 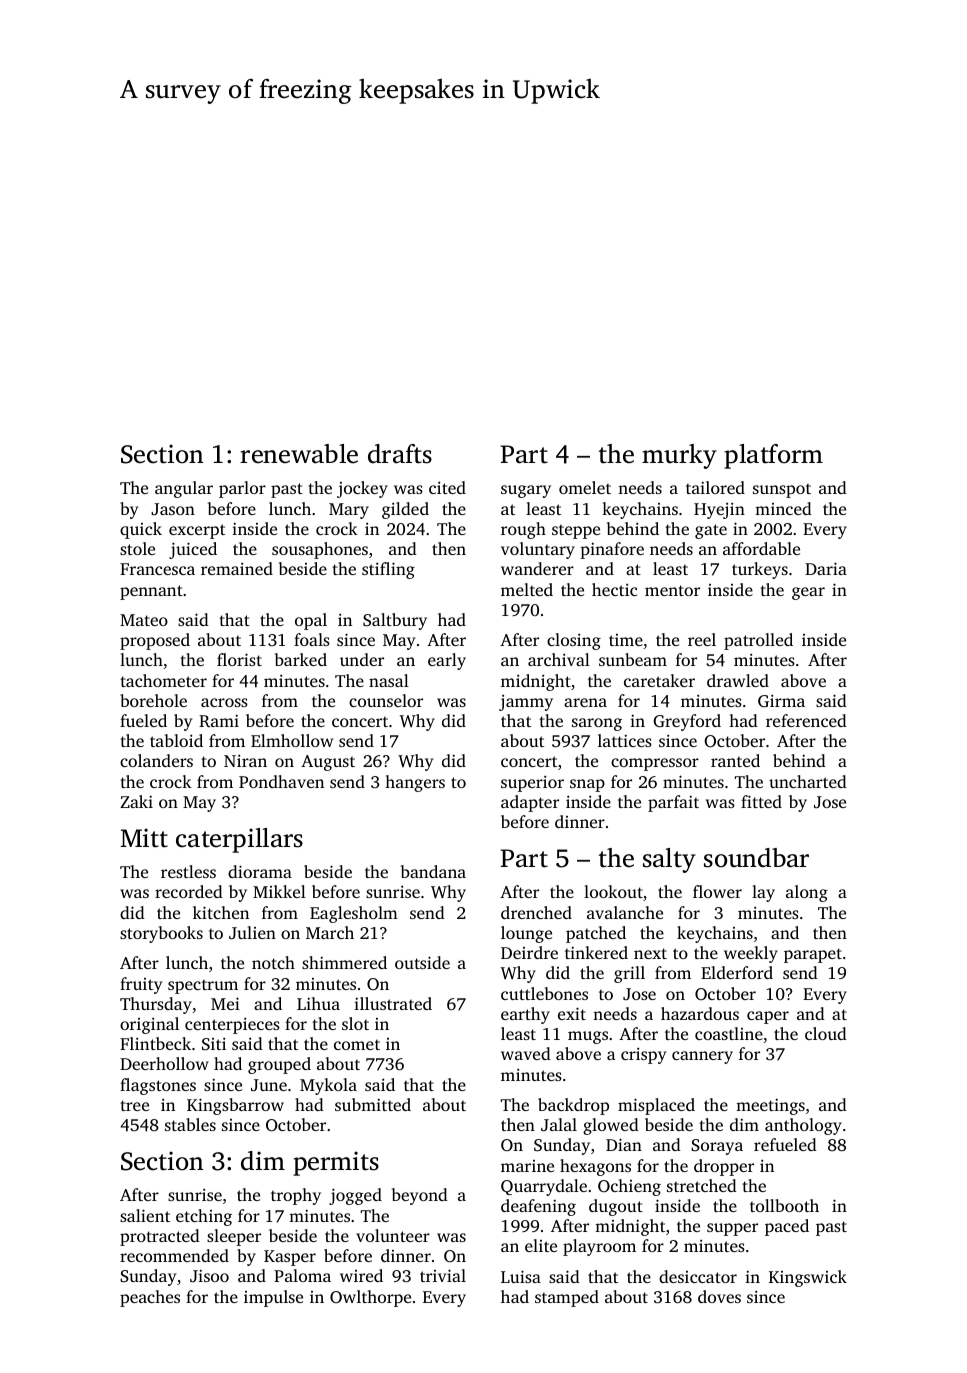 What do you see at coordinates (299, 454) in the screenshot?
I see `renewable` at bounding box center [299, 454].
